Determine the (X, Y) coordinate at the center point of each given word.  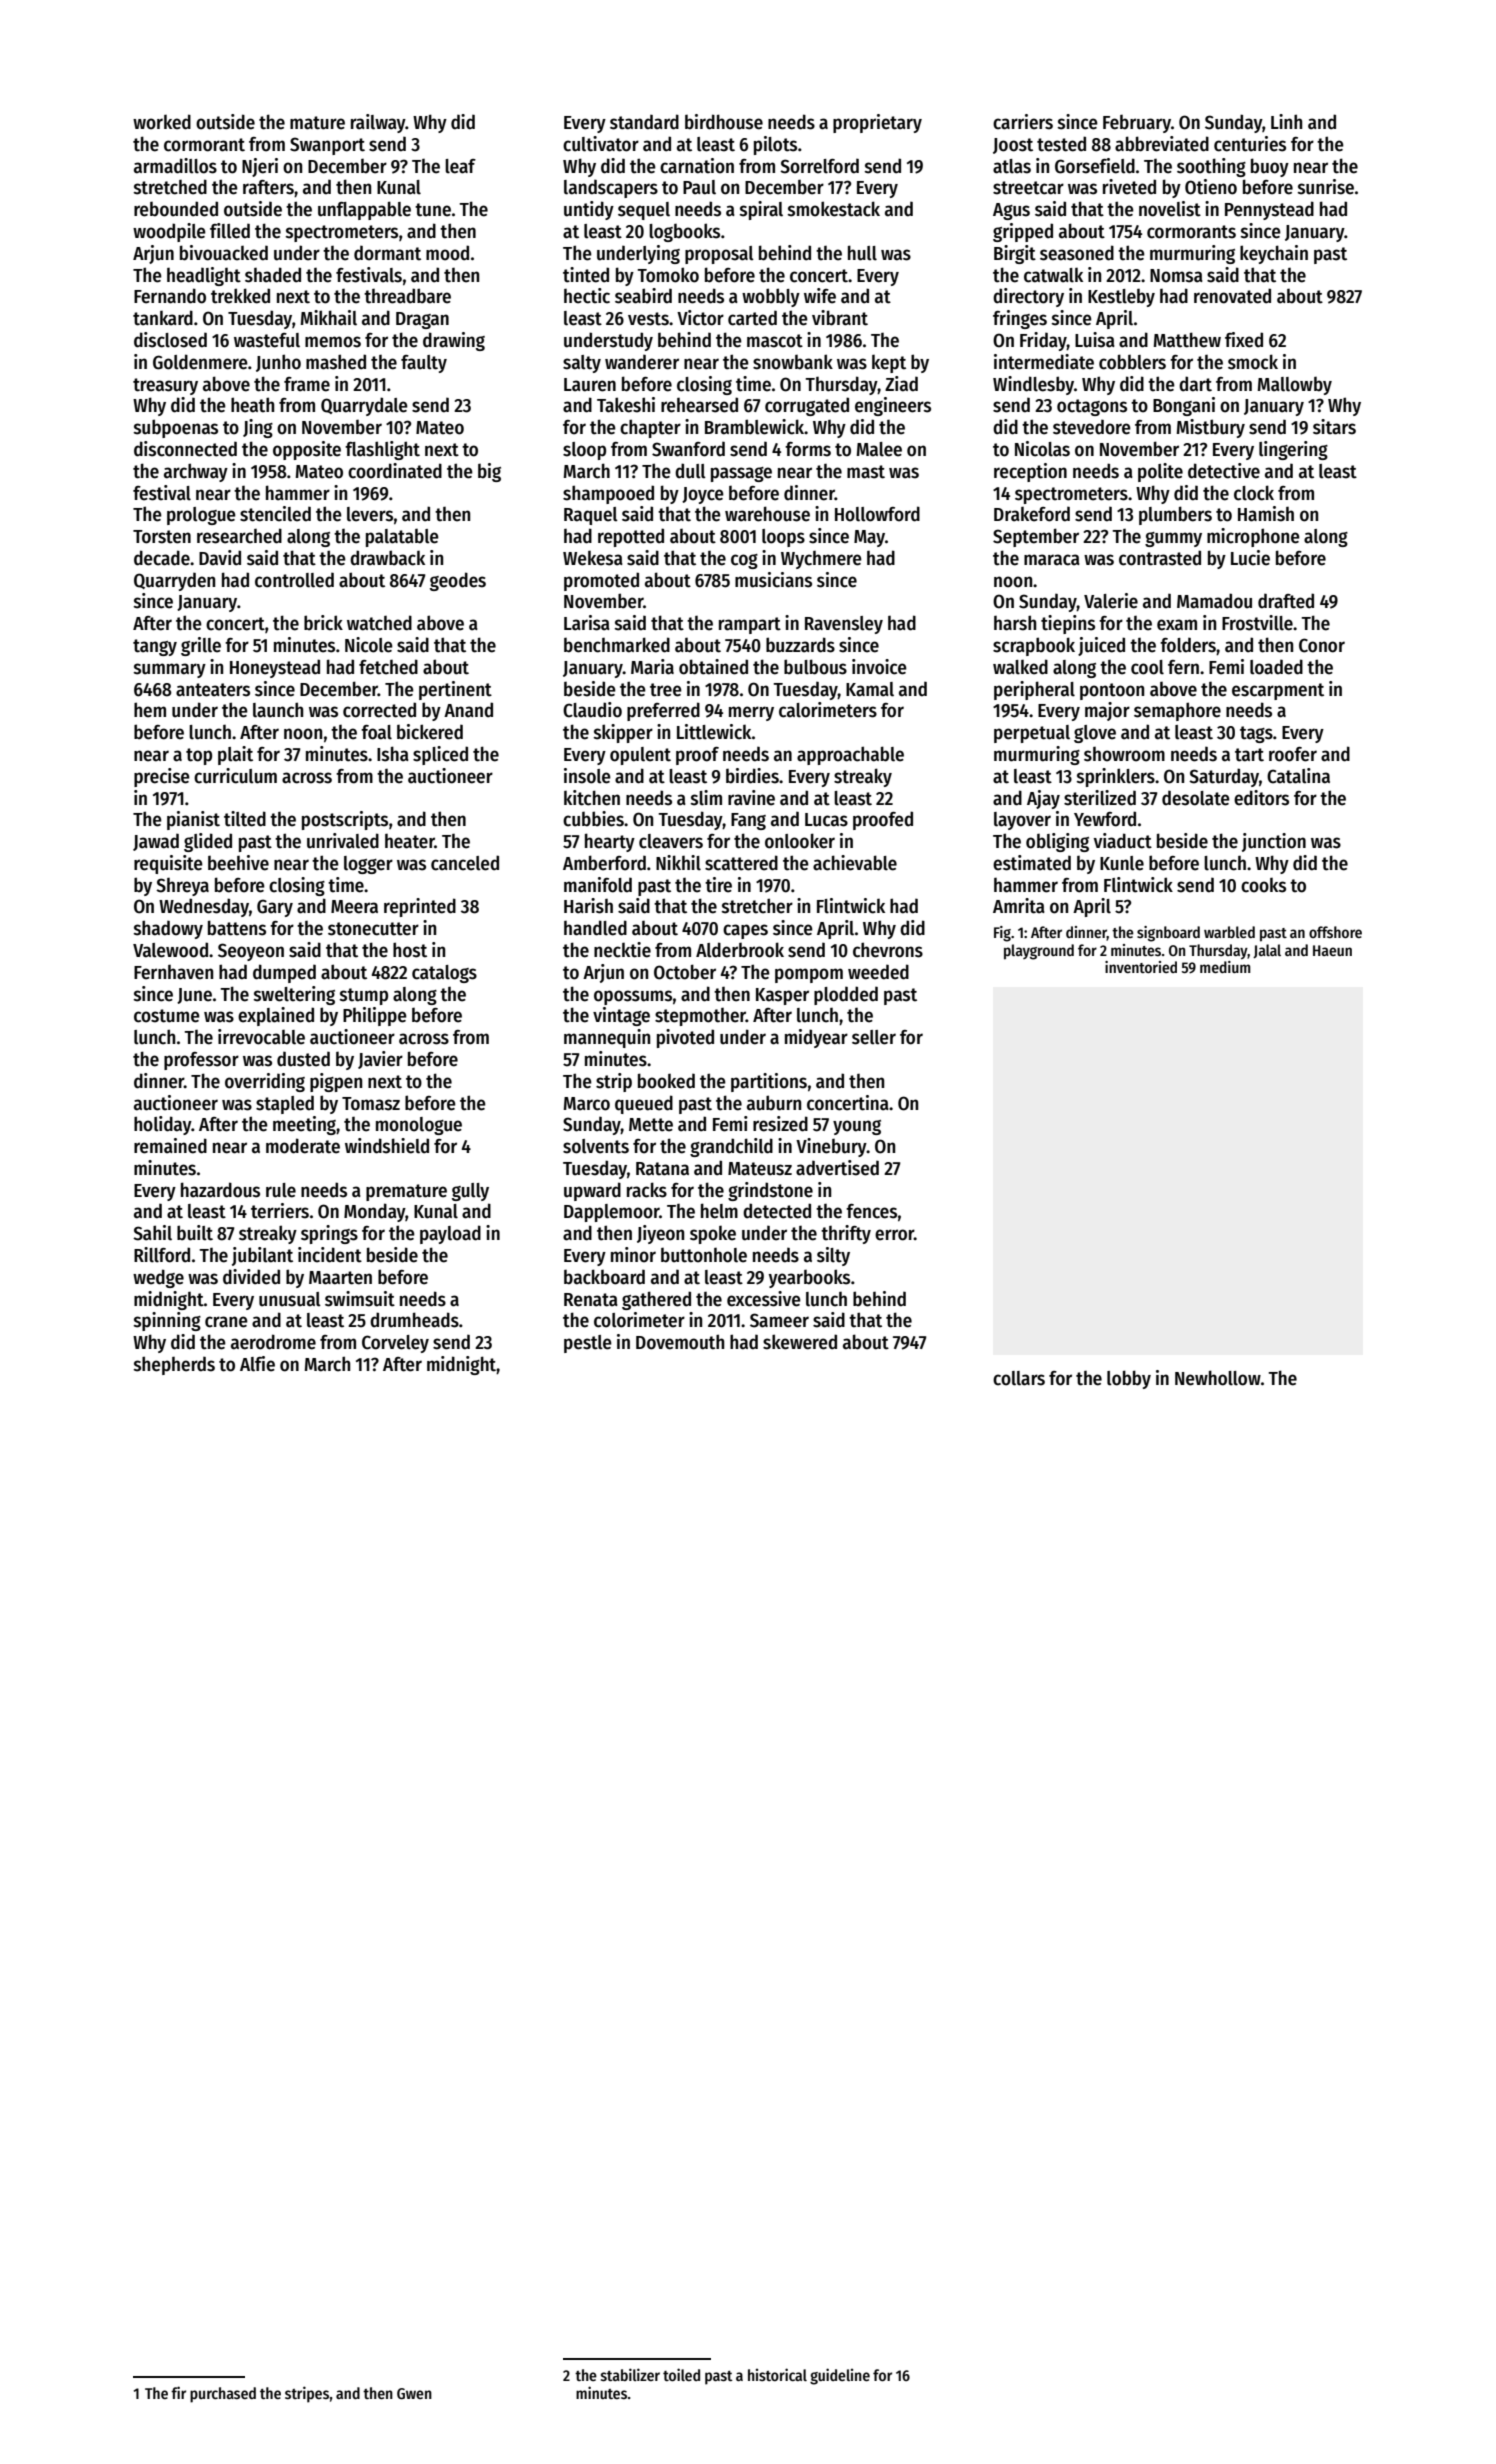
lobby (1129, 1379)
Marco (586, 1104)
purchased (223, 2395)
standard (644, 122)
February (1137, 123)
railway (378, 123)
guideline (840, 2376)
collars (1019, 1378)
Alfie (257, 1364)
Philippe (375, 1016)
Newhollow (1218, 1378)
